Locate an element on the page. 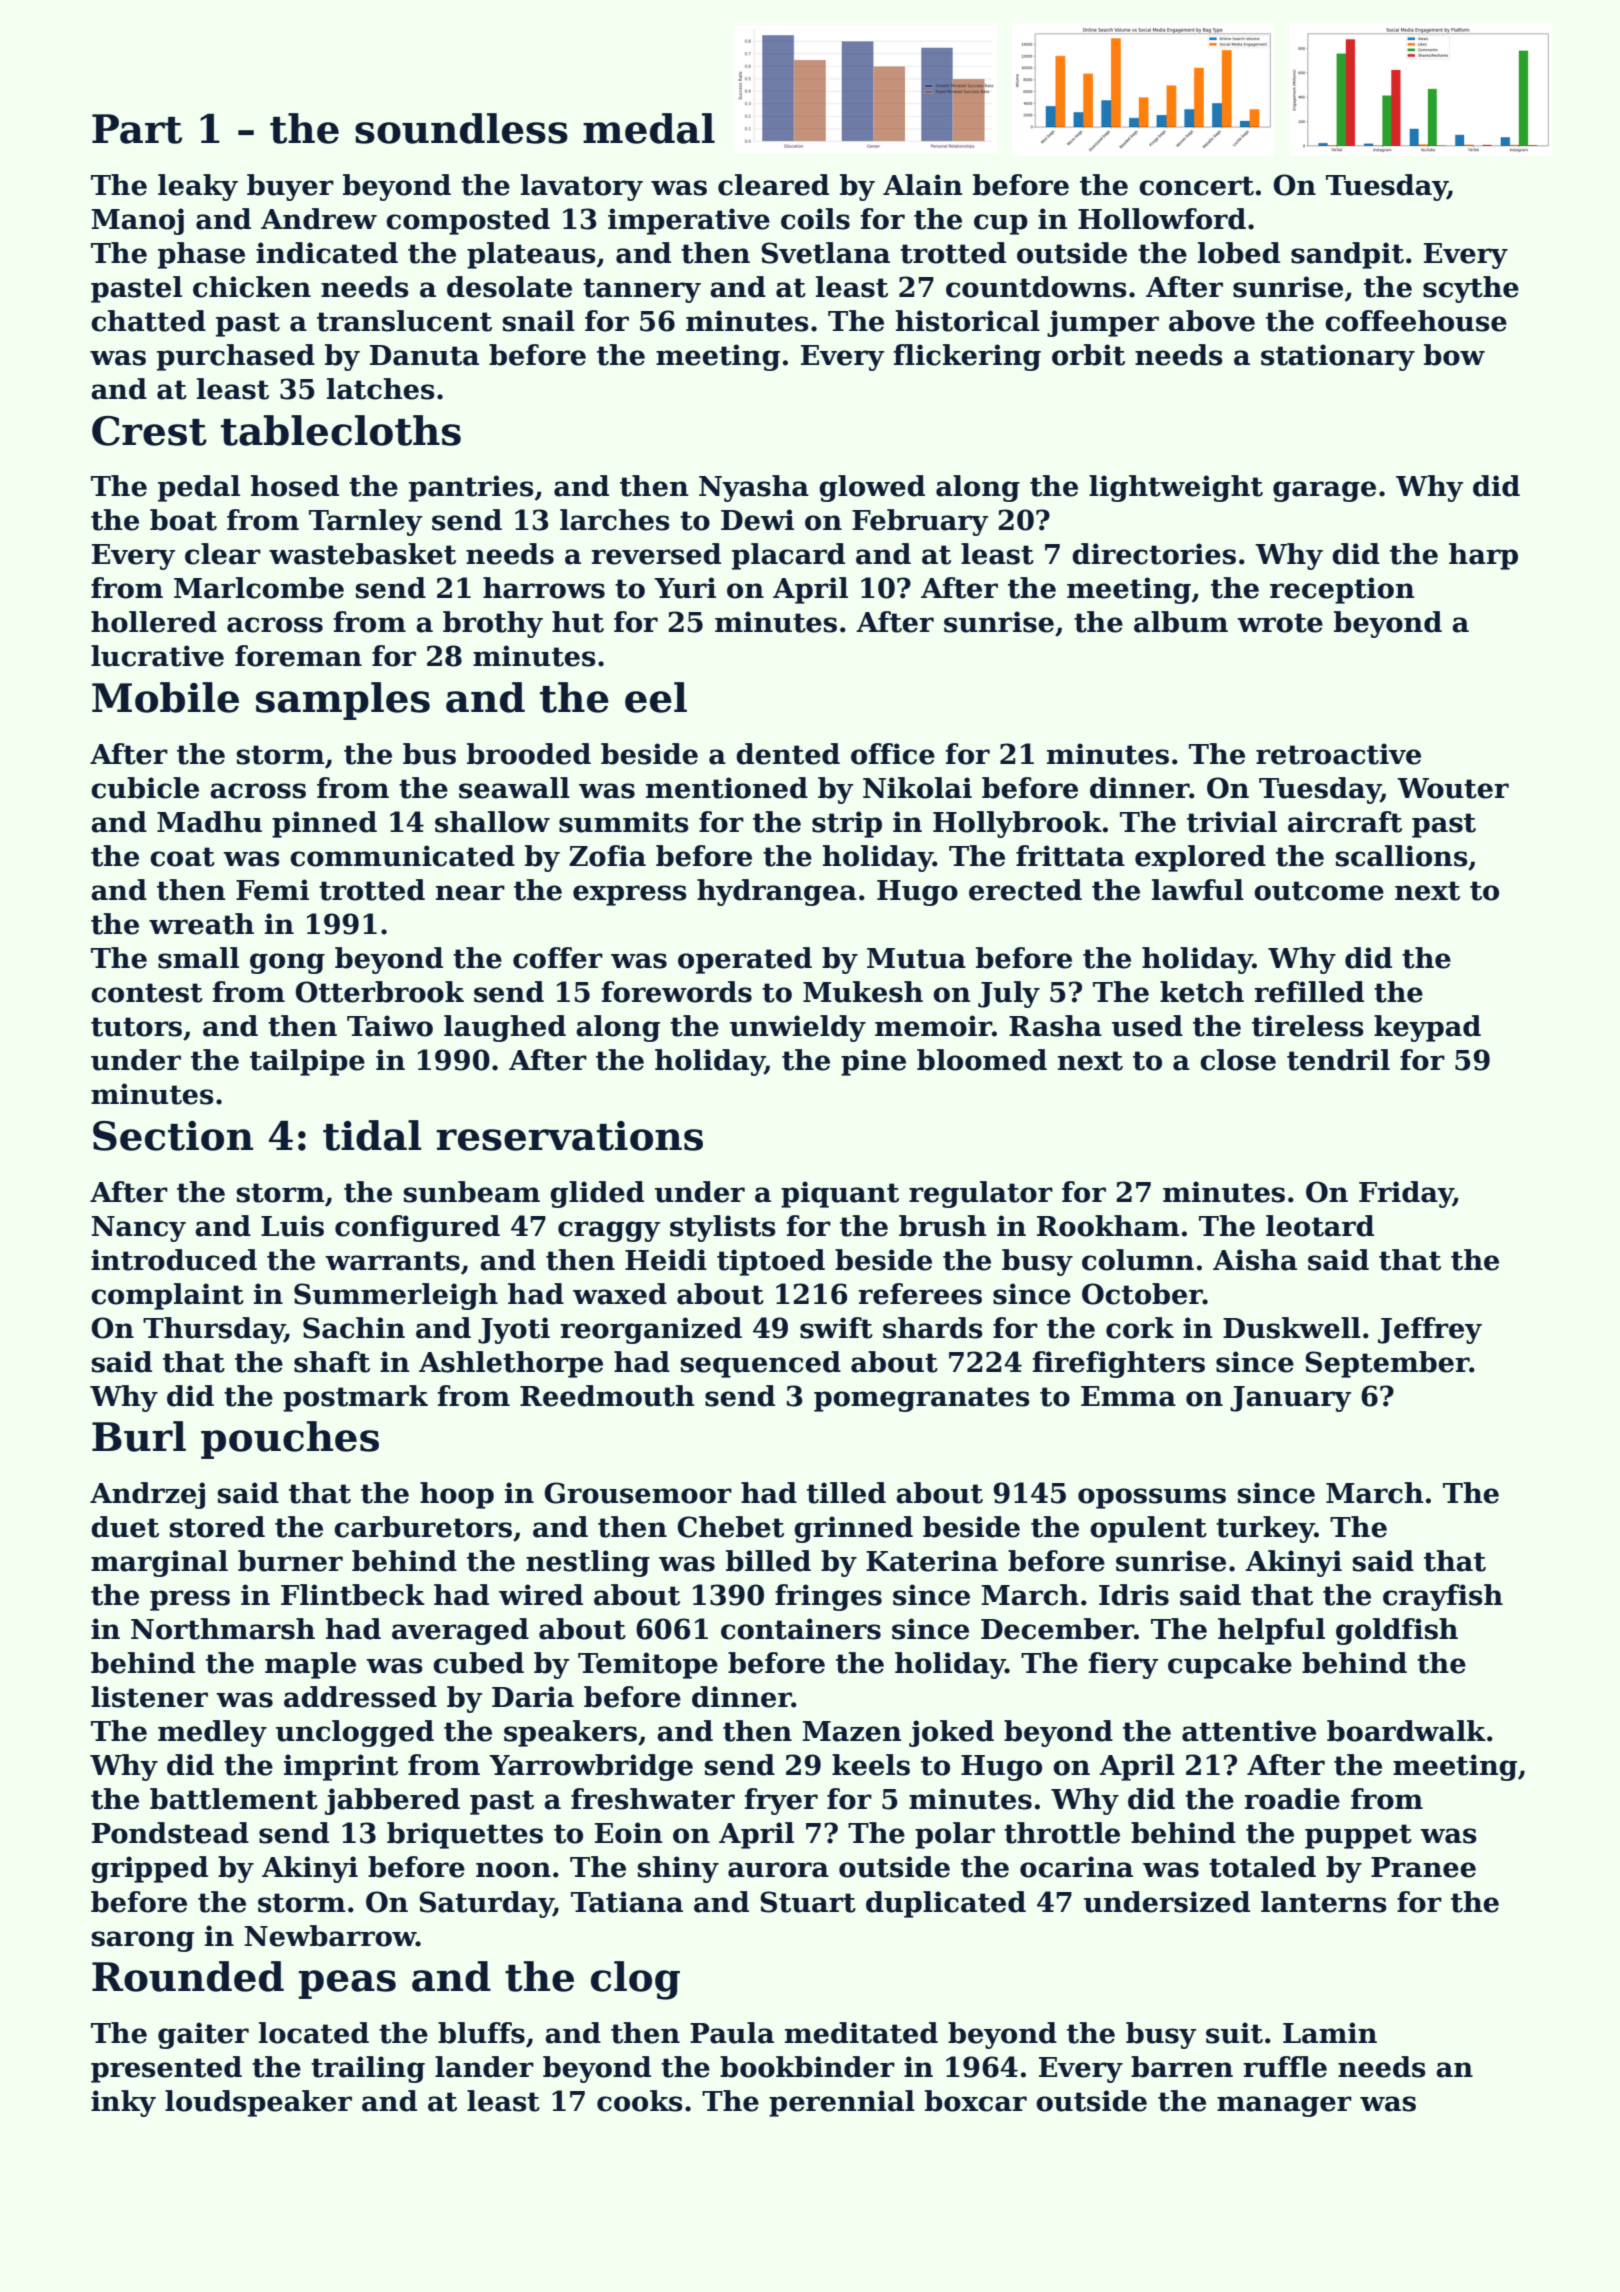 Image resolution: width=1620 pixels, height=2292 pixels. leotard is located at coordinates (1320, 1226).
